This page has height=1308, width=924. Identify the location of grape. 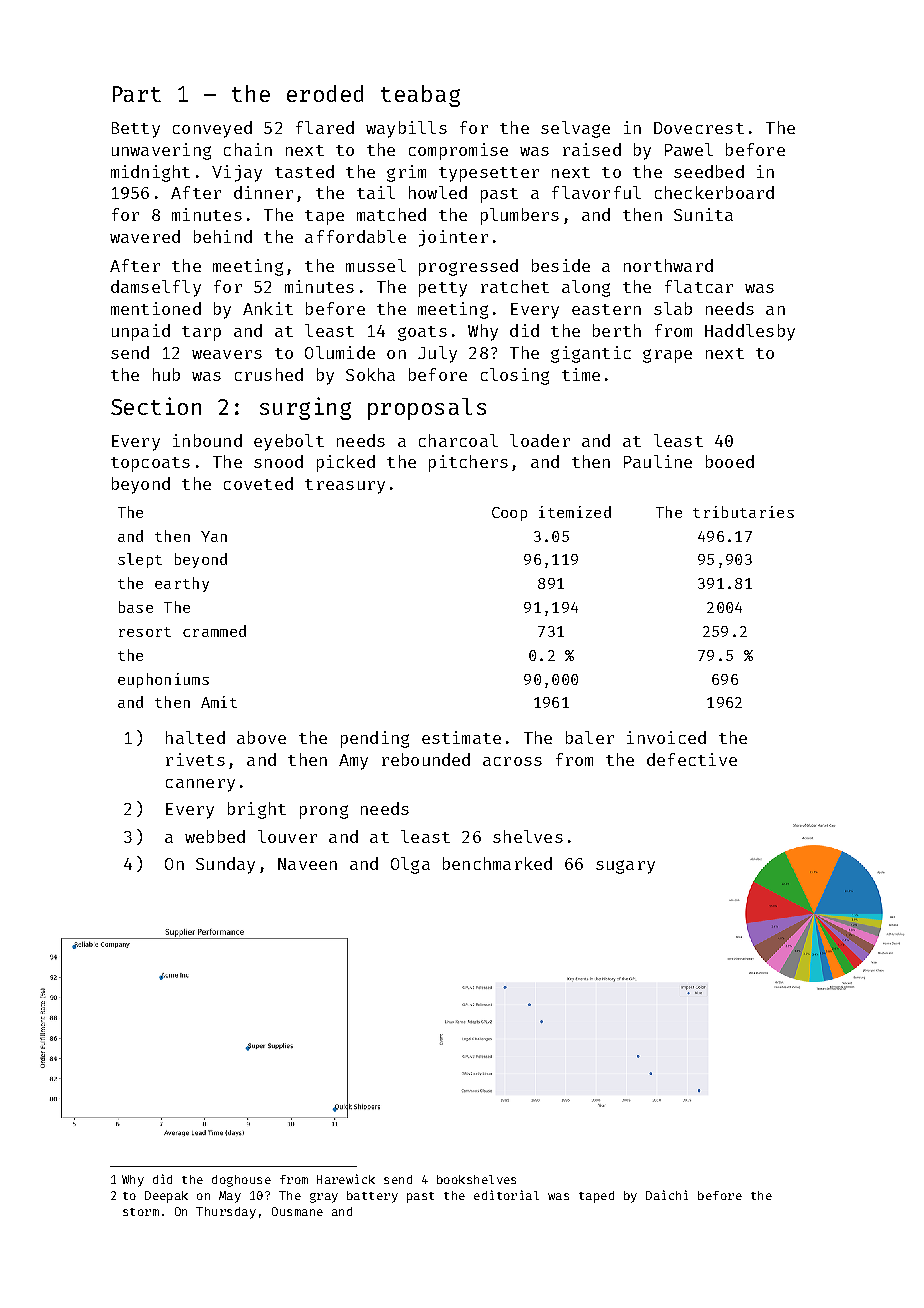
(667, 356).
